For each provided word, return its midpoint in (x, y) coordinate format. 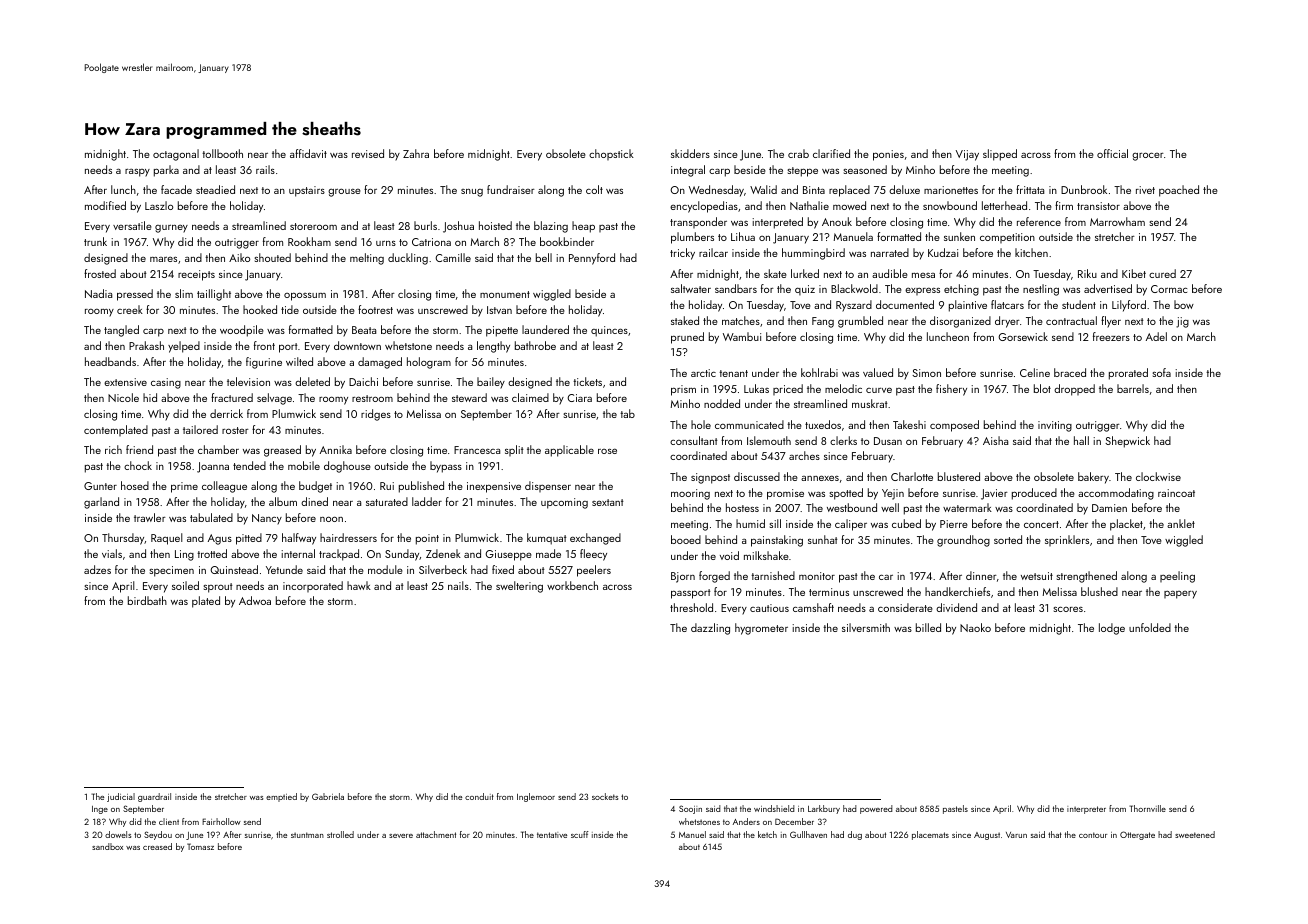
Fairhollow (221, 821)
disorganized (960, 322)
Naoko (975, 627)
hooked (260, 309)
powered (876, 809)
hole (701, 424)
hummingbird (813, 254)
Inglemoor (536, 797)
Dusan (888, 441)
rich (113, 449)
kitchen (1031, 252)
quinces (609, 331)
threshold (691, 607)
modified (105, 205)
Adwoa (255, 600)
